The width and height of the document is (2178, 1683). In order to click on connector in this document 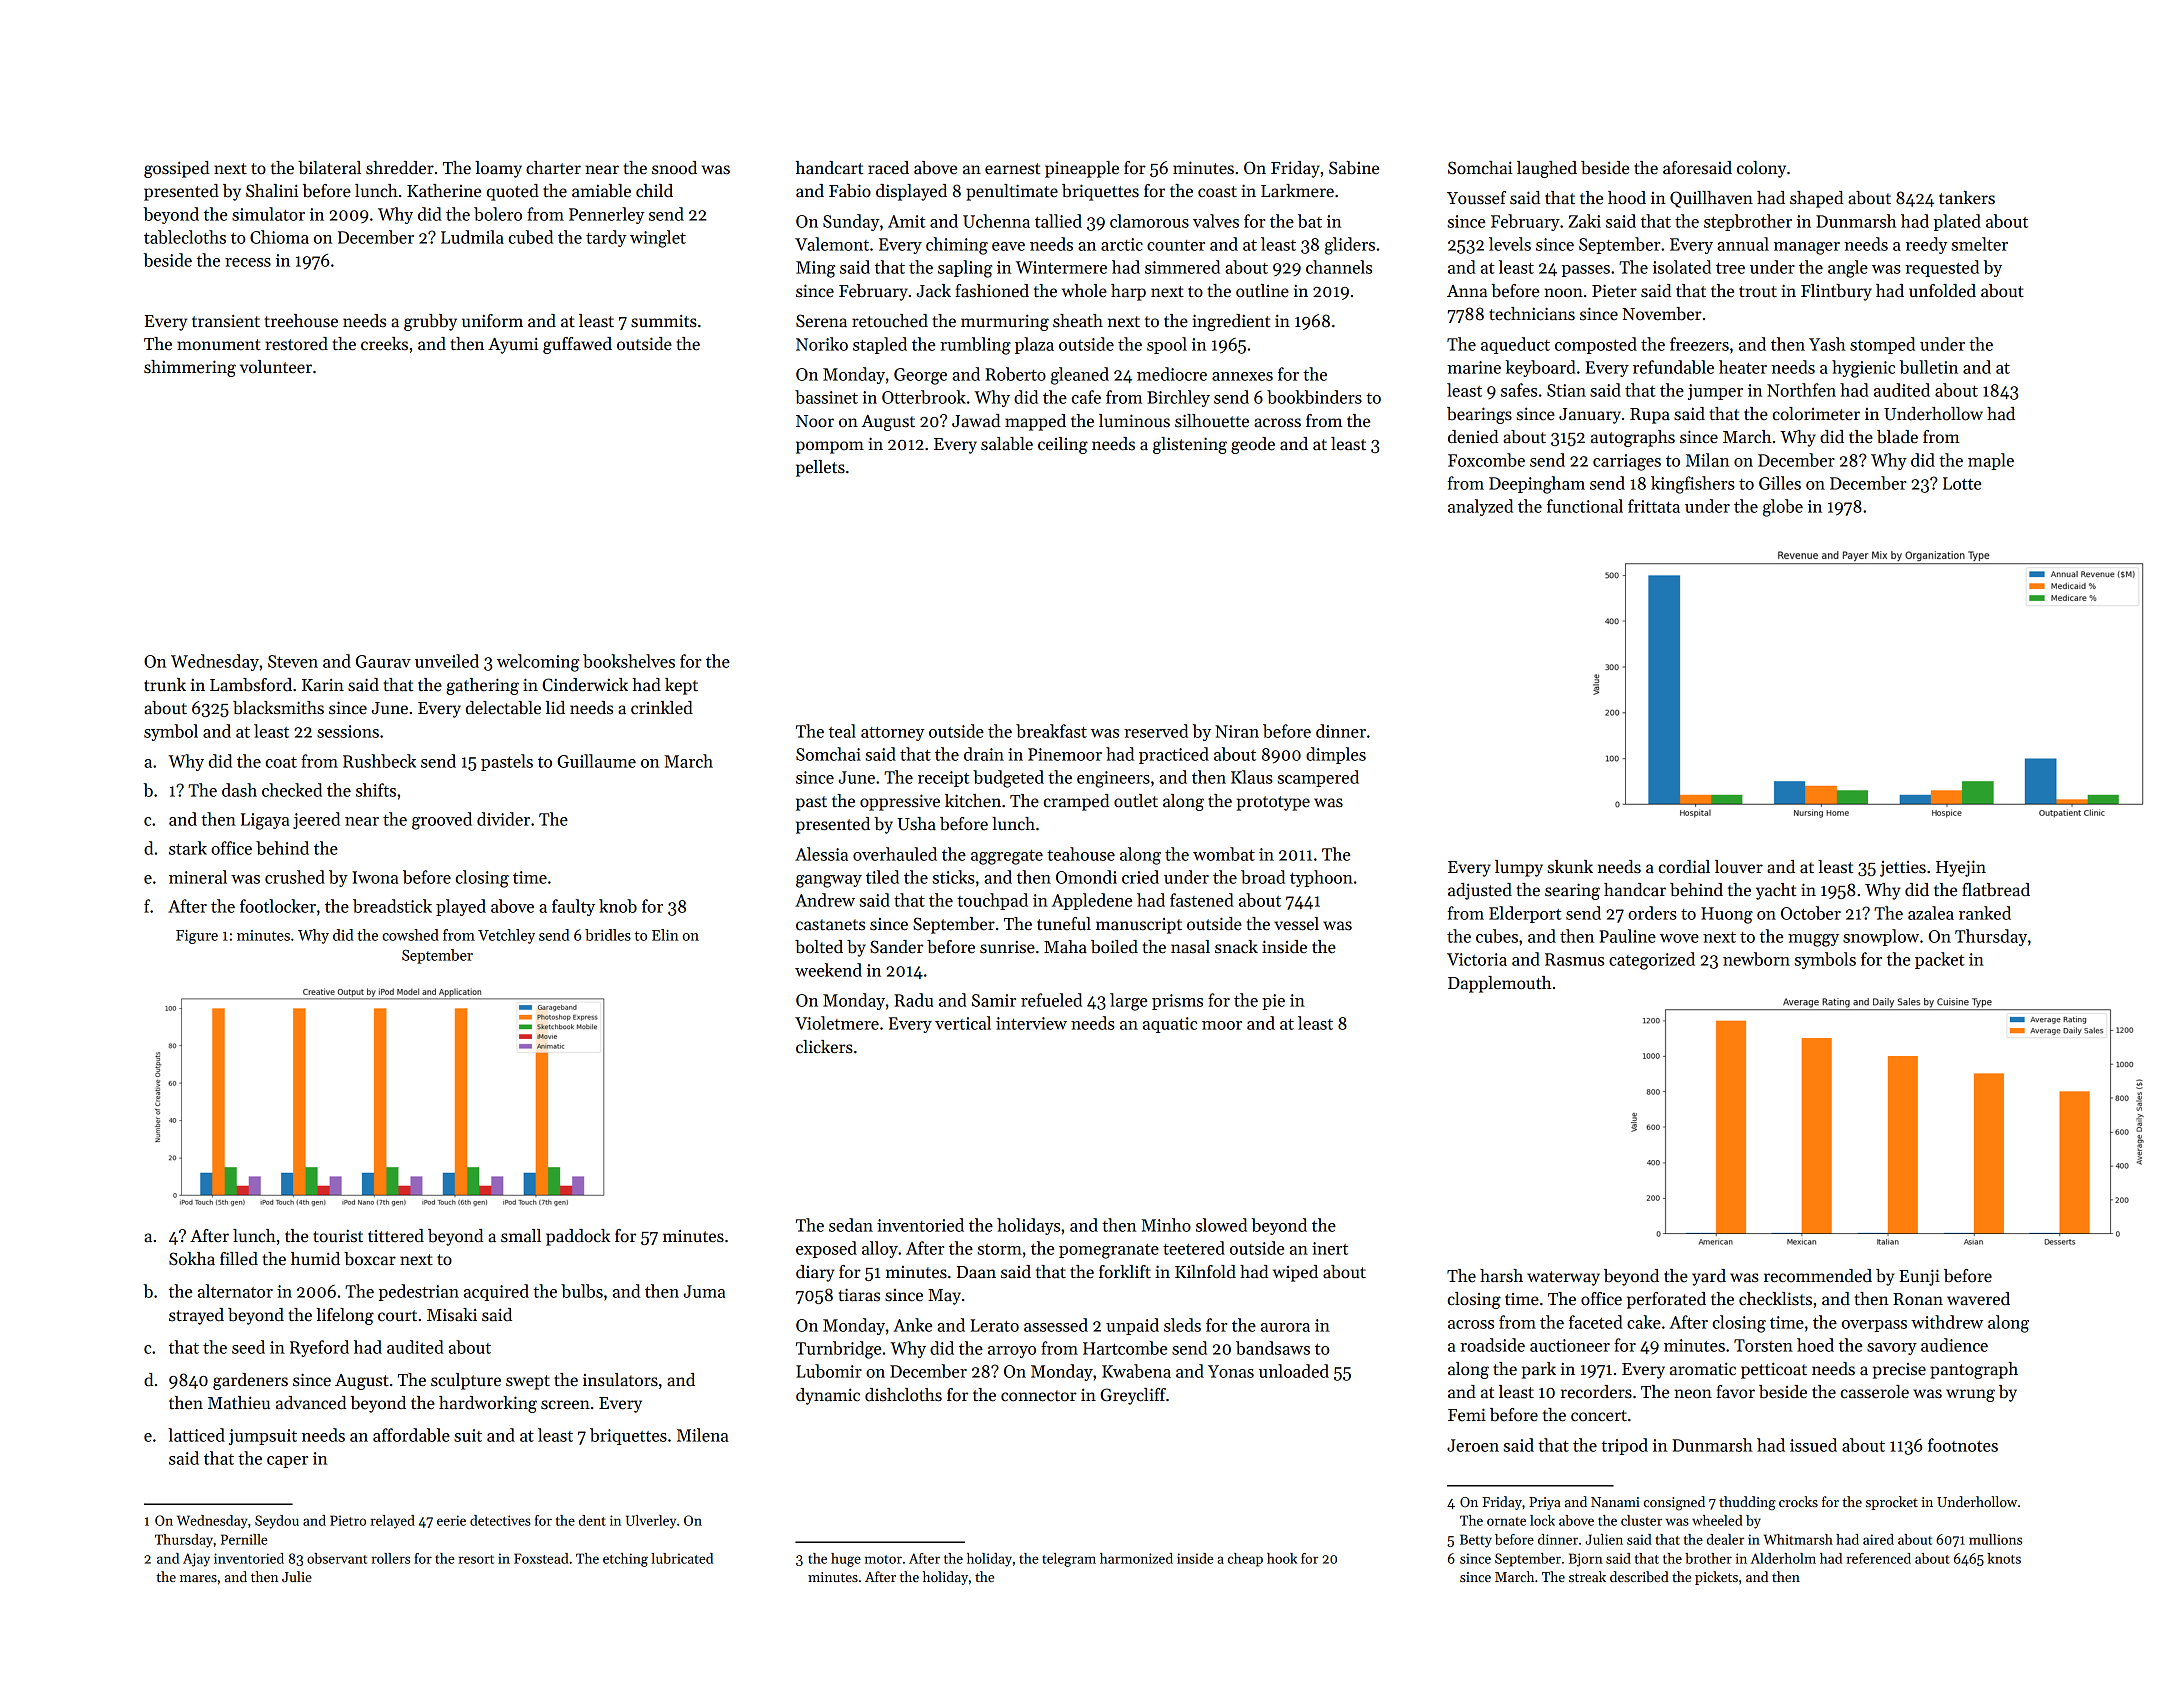, I will do `click(1039, 1396)`.
